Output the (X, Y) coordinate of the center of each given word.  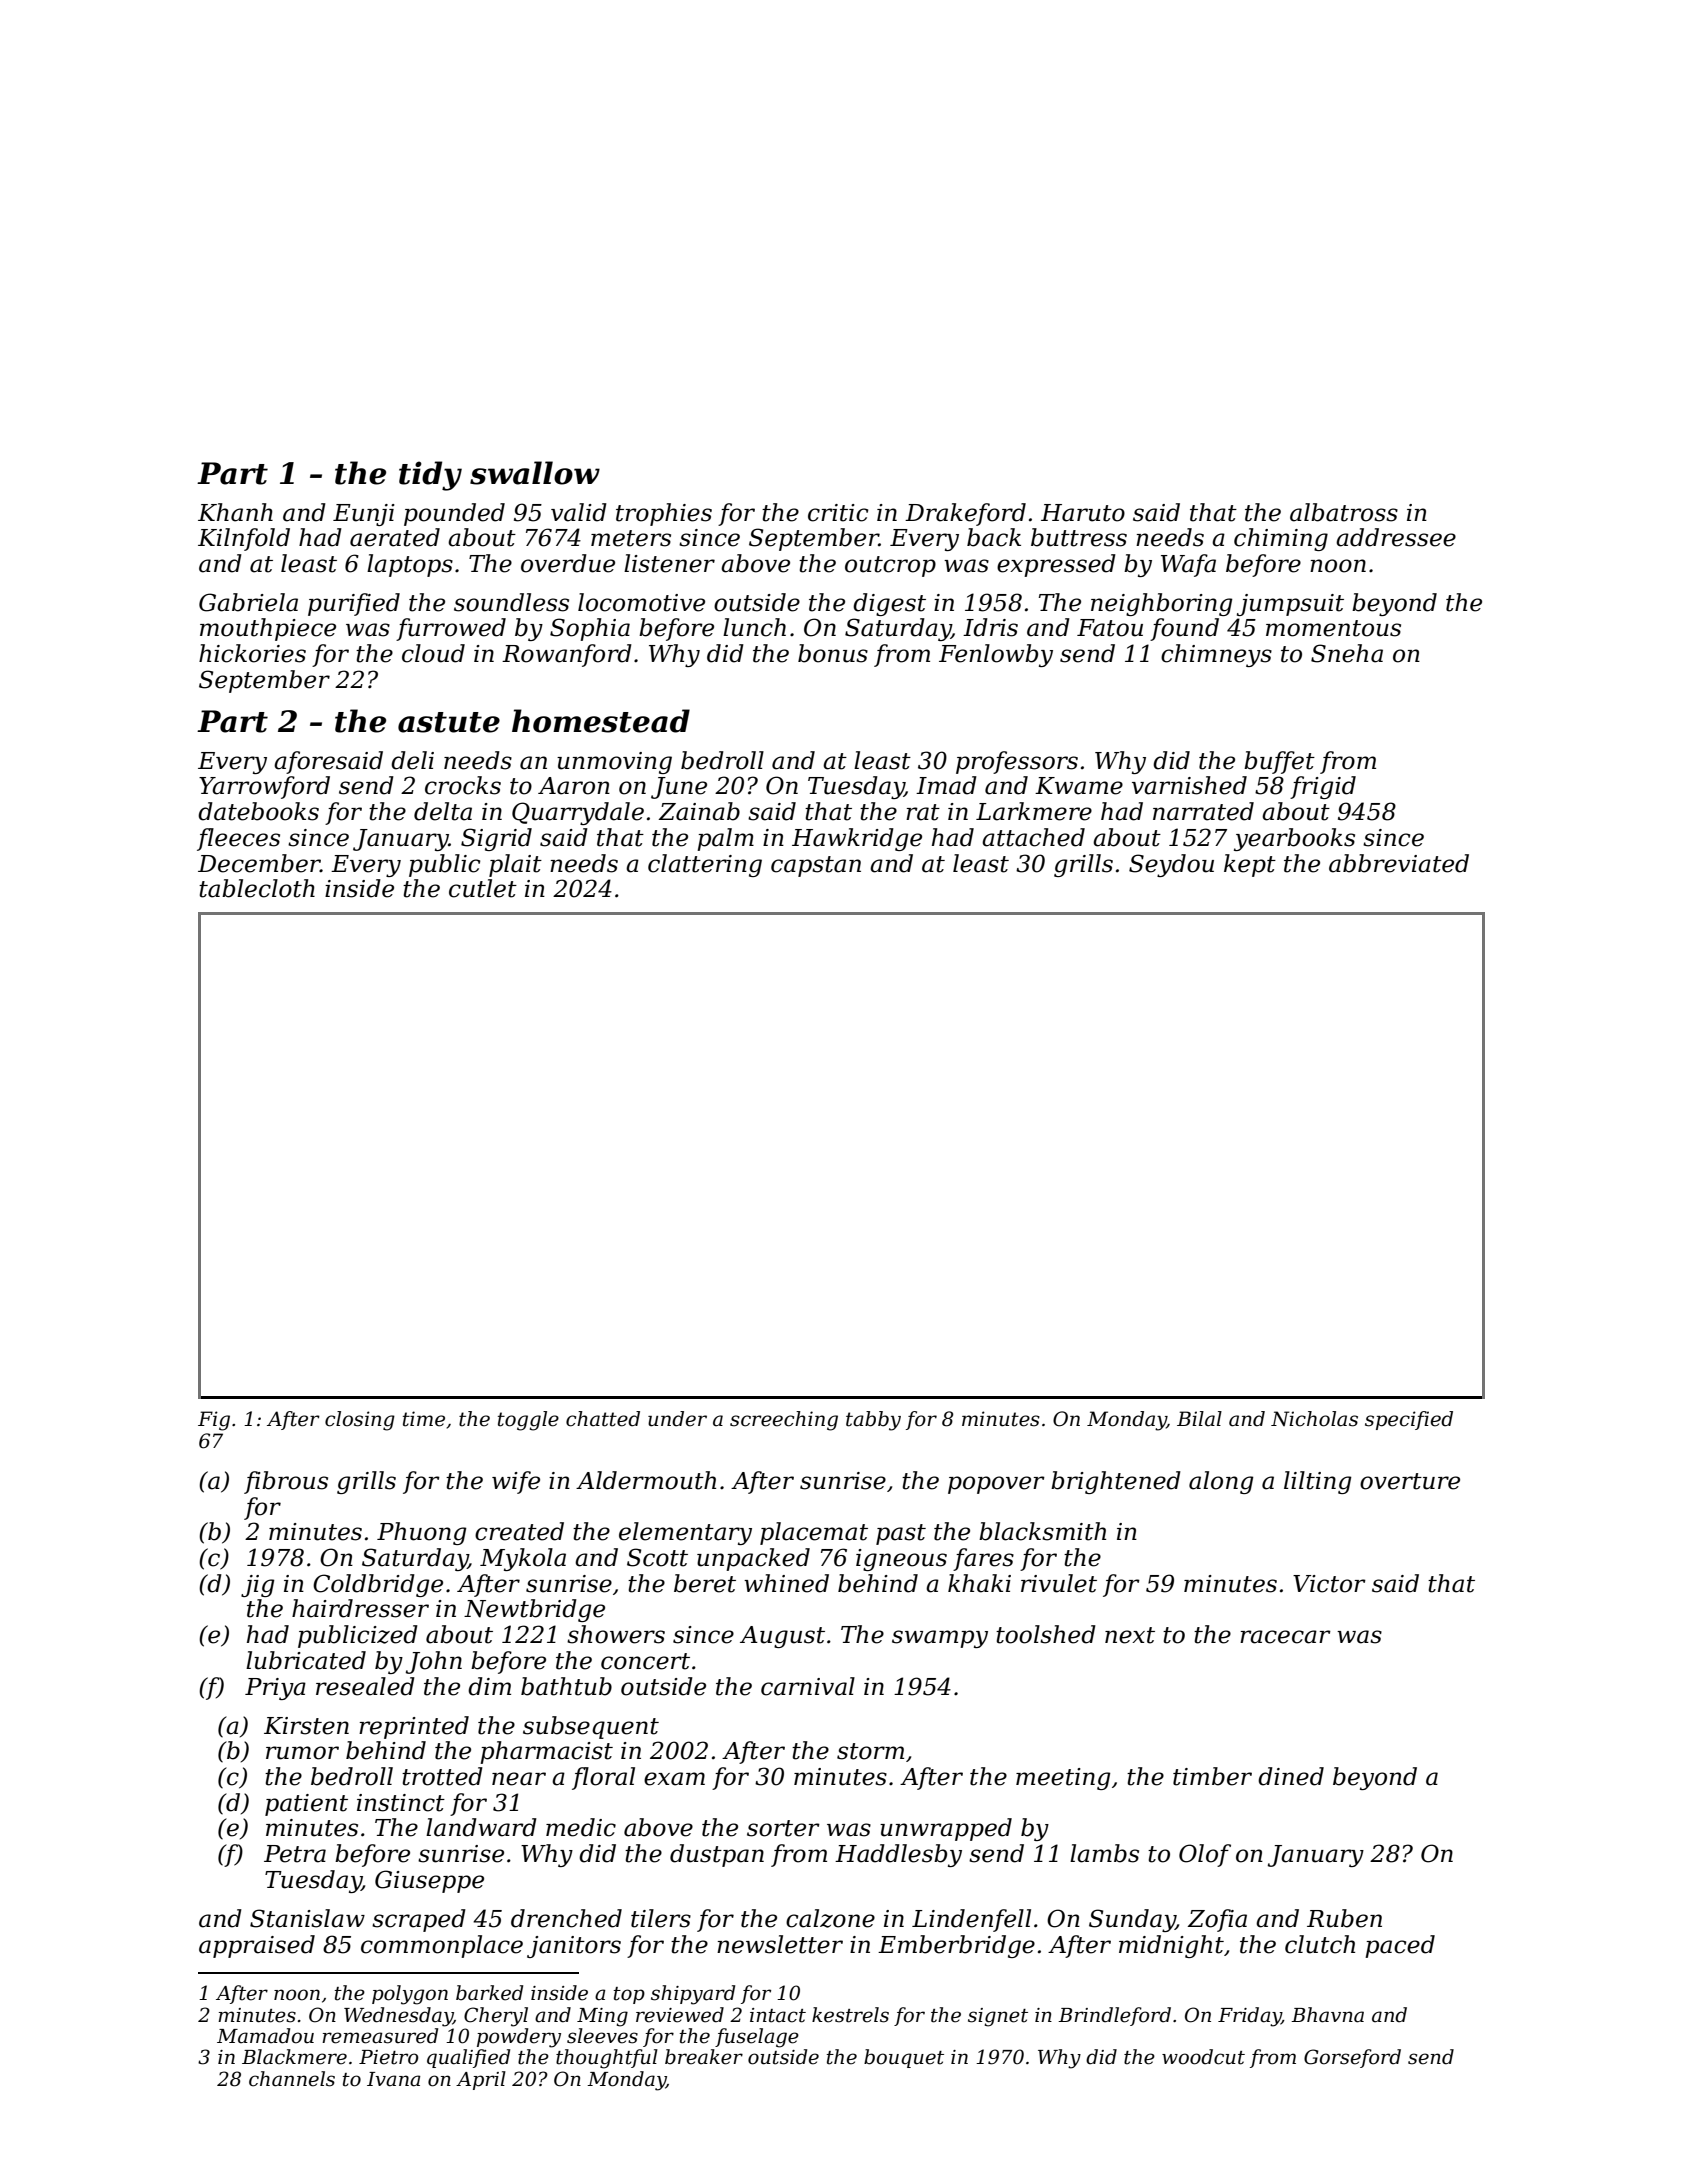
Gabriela (248, 602)
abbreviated (1399, 863)
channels (292, 2079)
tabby (873, 1421)
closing (360, 1421)
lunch (754, 627)
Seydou (1171, 865)
